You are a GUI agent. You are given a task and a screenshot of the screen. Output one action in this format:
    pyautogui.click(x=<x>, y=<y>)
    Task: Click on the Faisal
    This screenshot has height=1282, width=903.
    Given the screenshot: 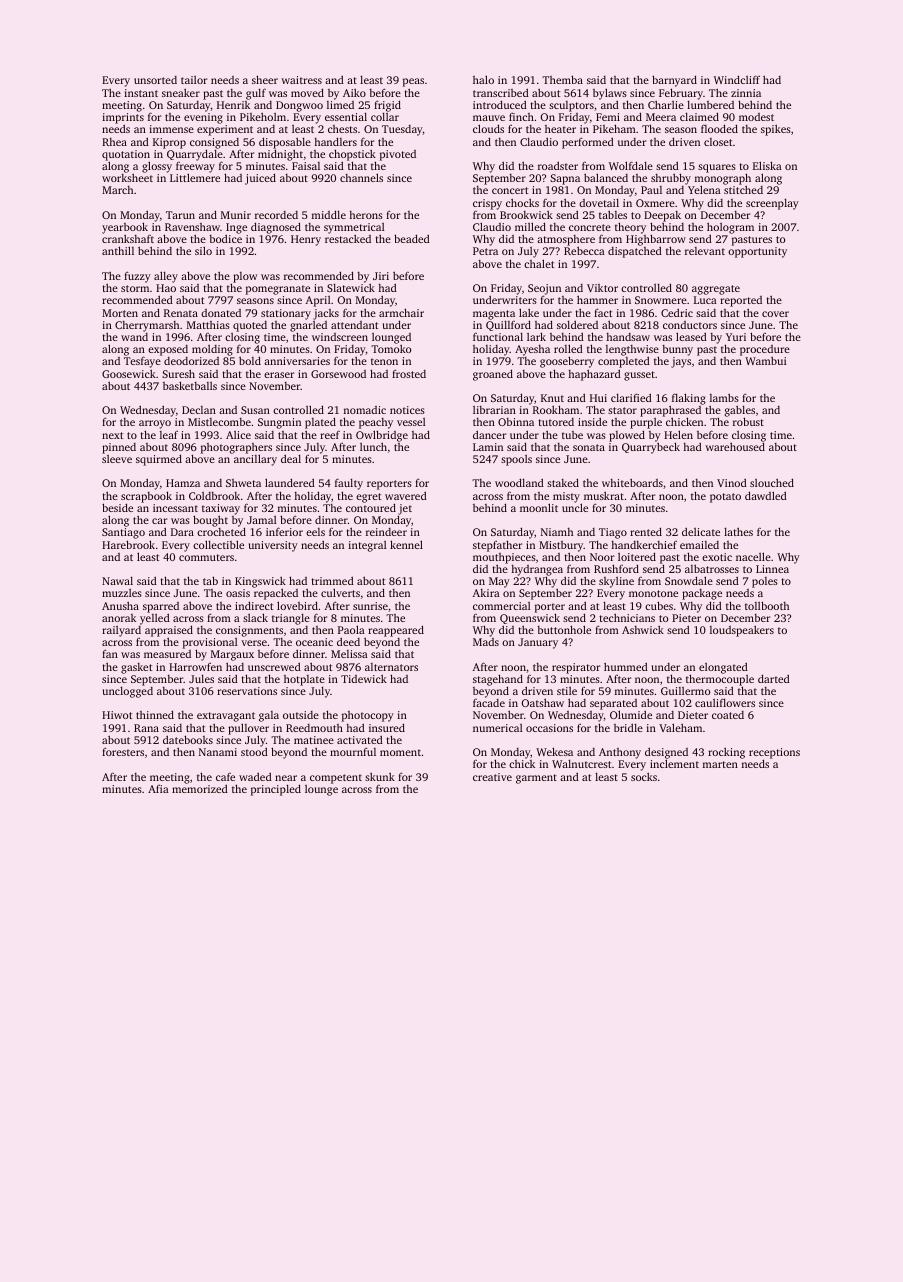 What is the action you would take?
    pyautogui.click(x=306, y=166)
